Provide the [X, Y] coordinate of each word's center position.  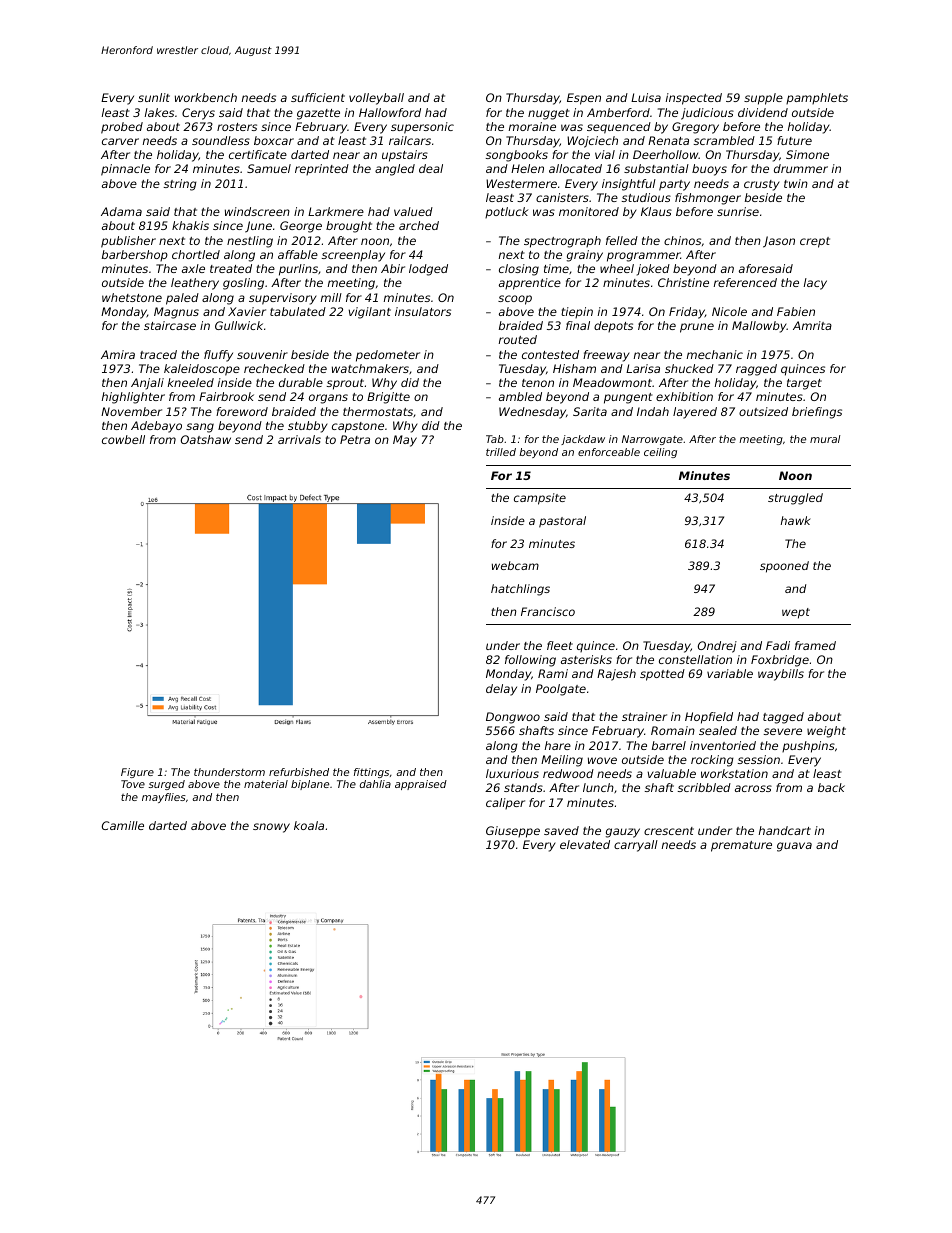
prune [697, 328]
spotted [662, 675]
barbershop [135, 255]
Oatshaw [205, 439]
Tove [133, 784]
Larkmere [336, 211]
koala [309, 825]
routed [518, 339]
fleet [560, 645]
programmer [643, 257]
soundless [221, 140]
